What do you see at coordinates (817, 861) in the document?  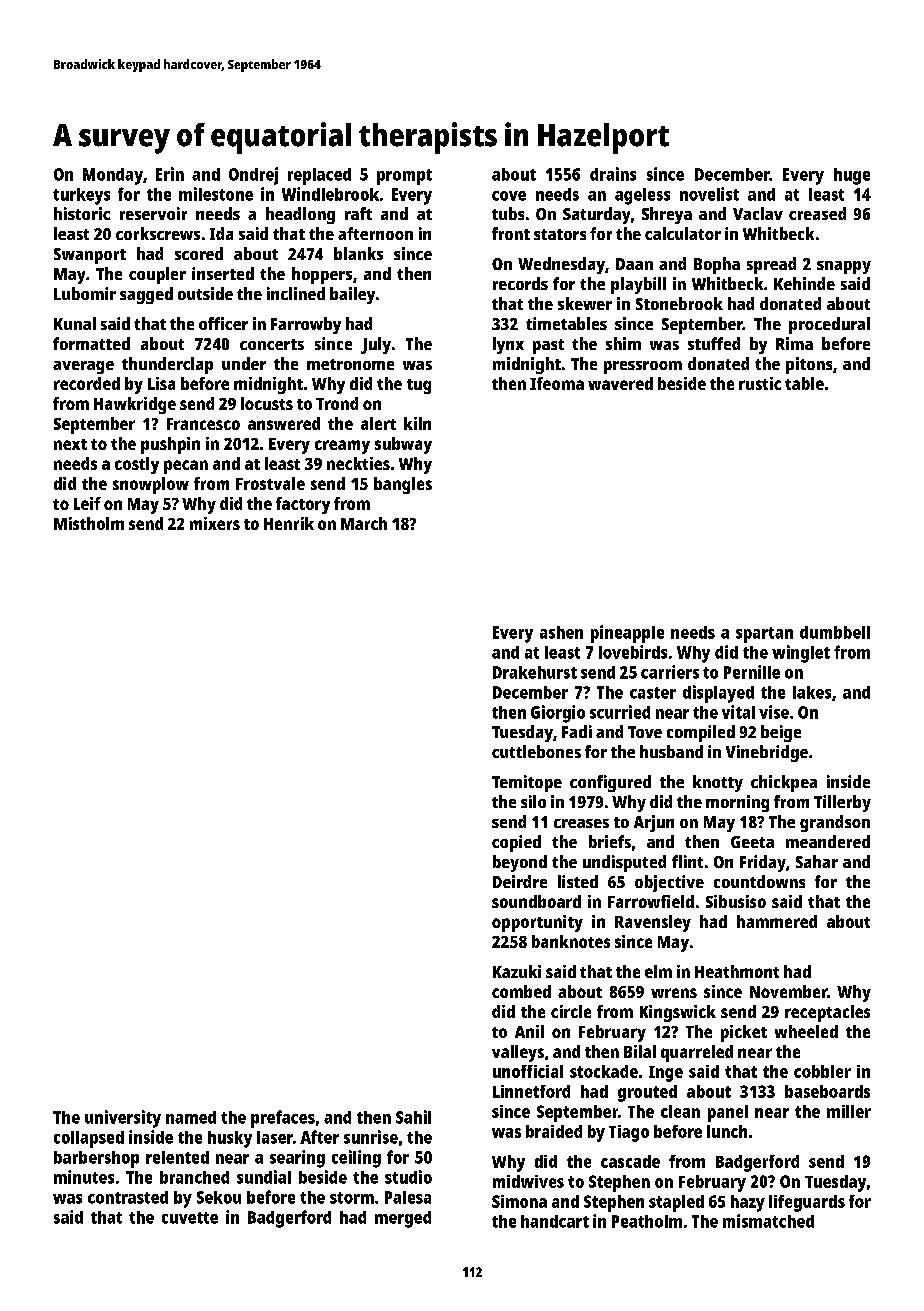 I see `Sahar` at bounding box center [817, 861].
